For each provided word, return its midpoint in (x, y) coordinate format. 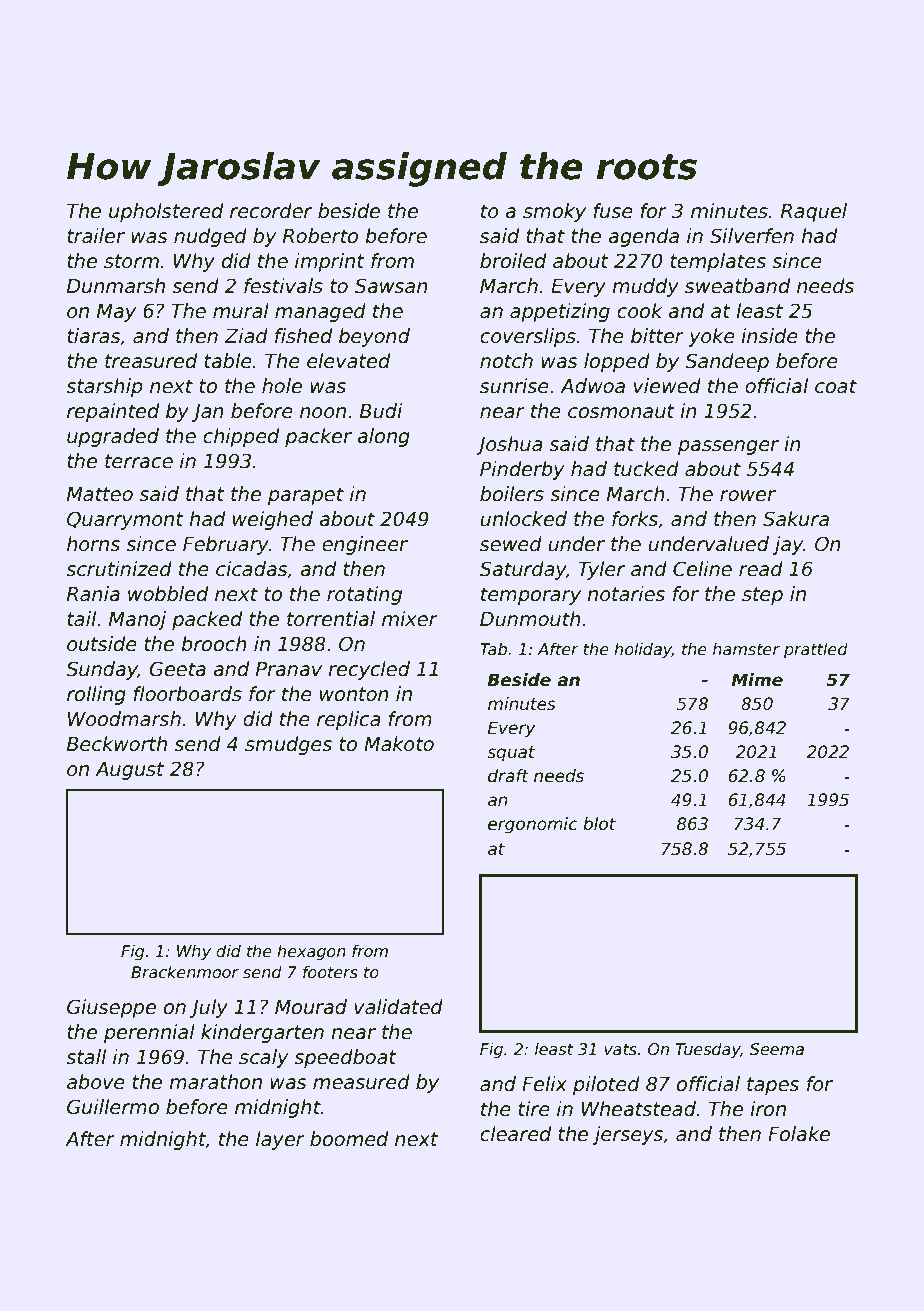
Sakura (796, 519)
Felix (544, 1084)
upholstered (166, 212)
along (383, 437)
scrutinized (119, 569)
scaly (264, 1058)
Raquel (814, 212)
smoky (554, 212)
